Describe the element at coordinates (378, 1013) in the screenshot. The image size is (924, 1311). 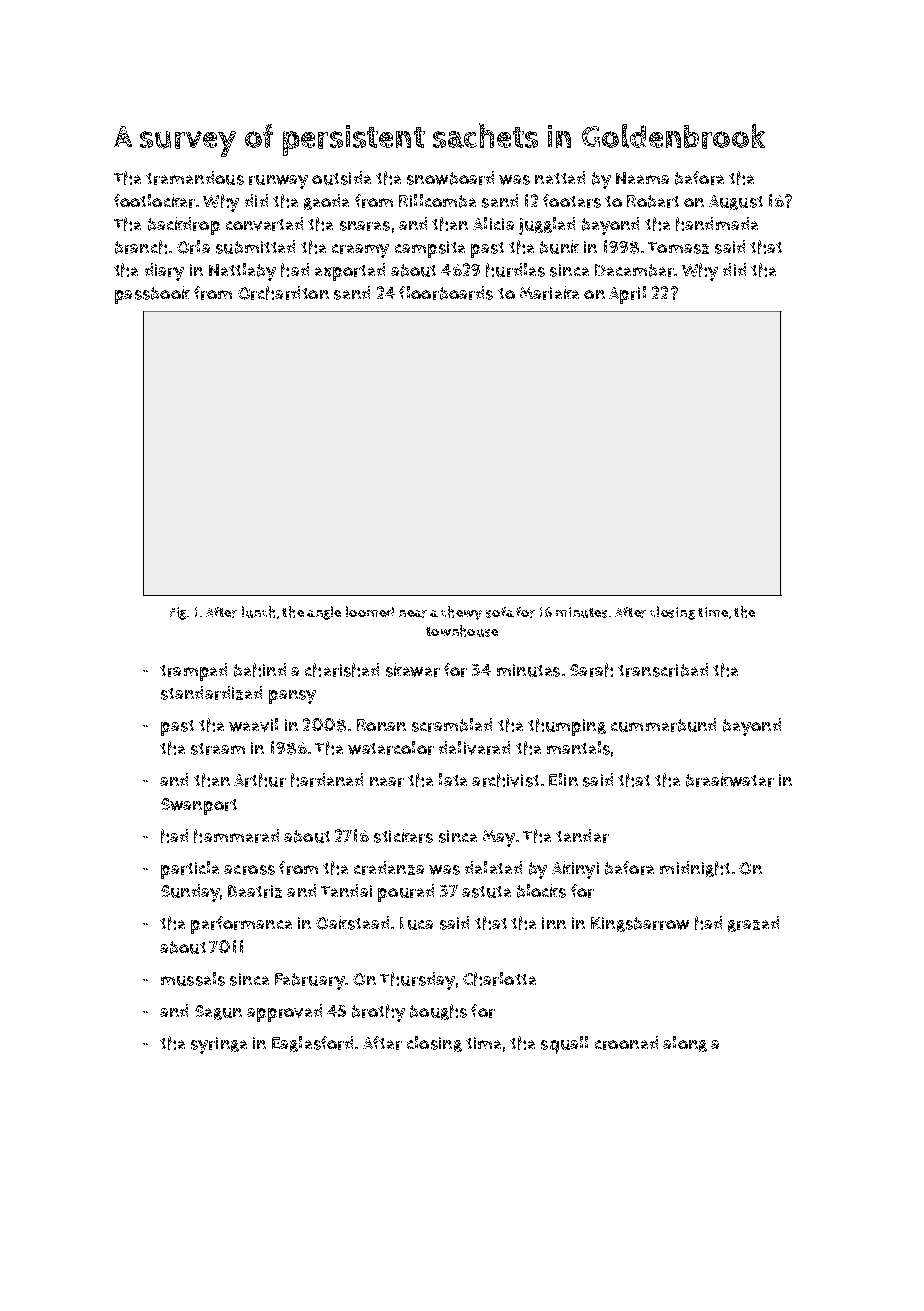
I see `brothy` at that location.
